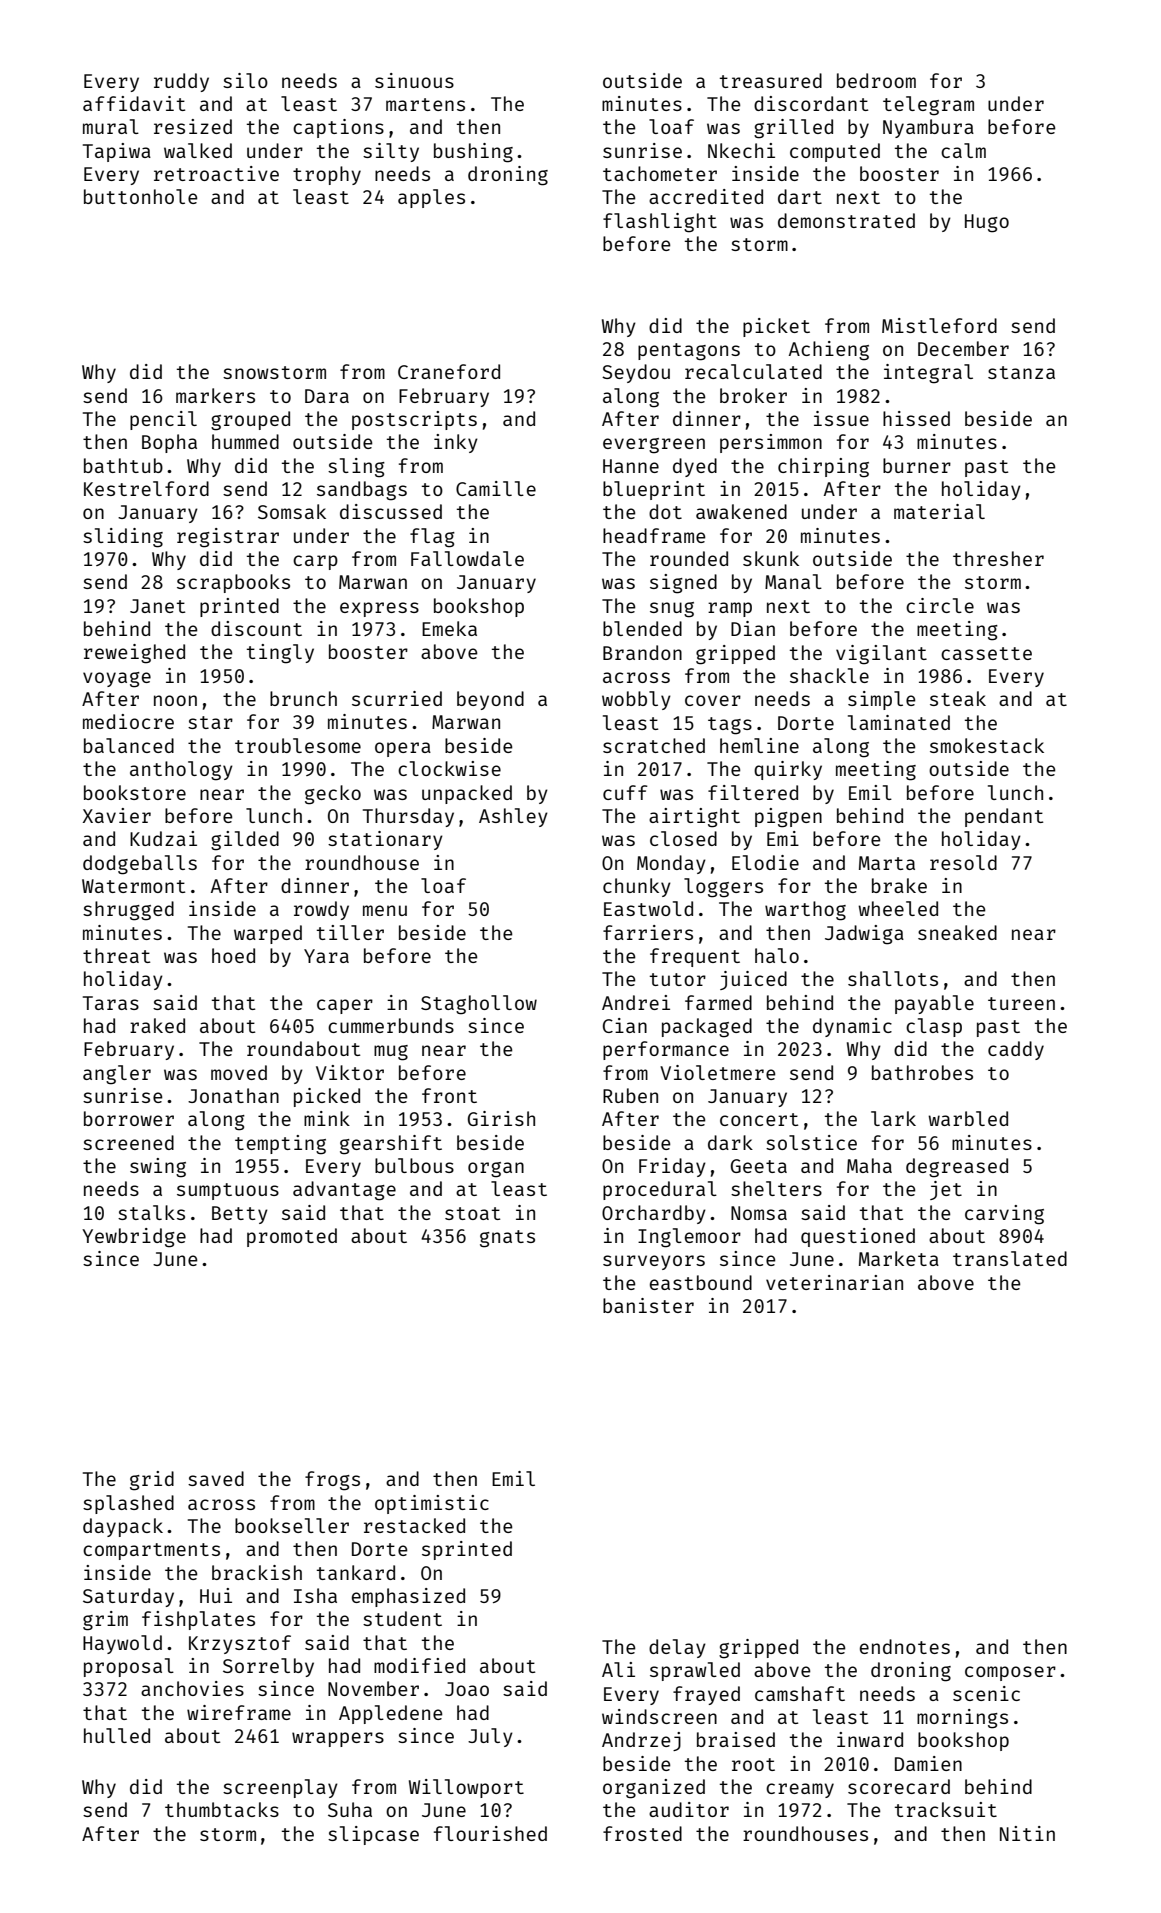 This page has width=1161, height=1913. Describe the element at coordinates (800, 1693) in the page. I see `camshaft` at that location.
